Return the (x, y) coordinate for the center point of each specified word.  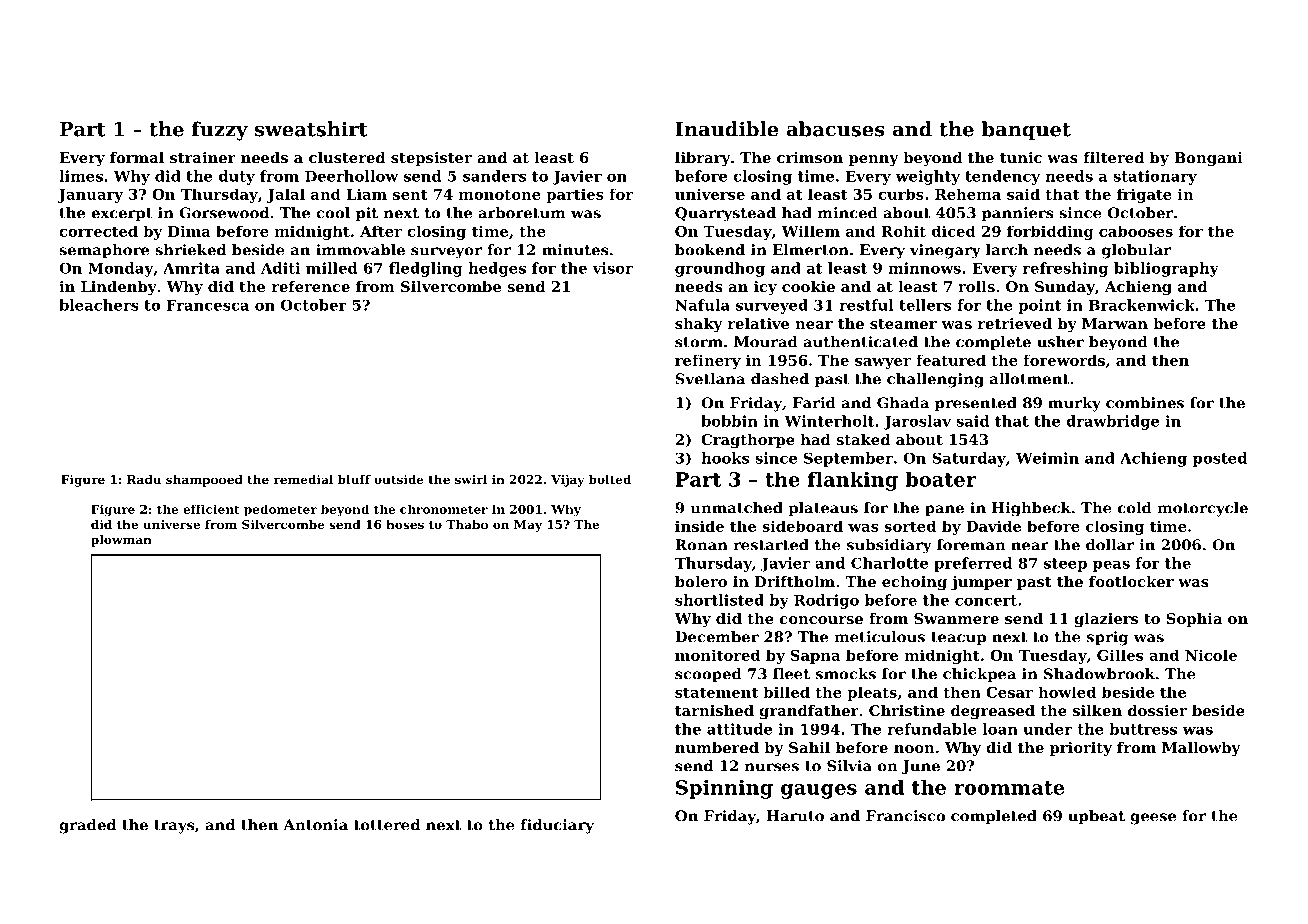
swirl (471, 479)
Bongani (1208, 159)
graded (87, 826)
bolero (701, 581)
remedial (303, 479)
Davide (993, 526)
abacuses (836, 129)
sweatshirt (311, 129)
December (717, 637)
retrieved (1015, 323)
